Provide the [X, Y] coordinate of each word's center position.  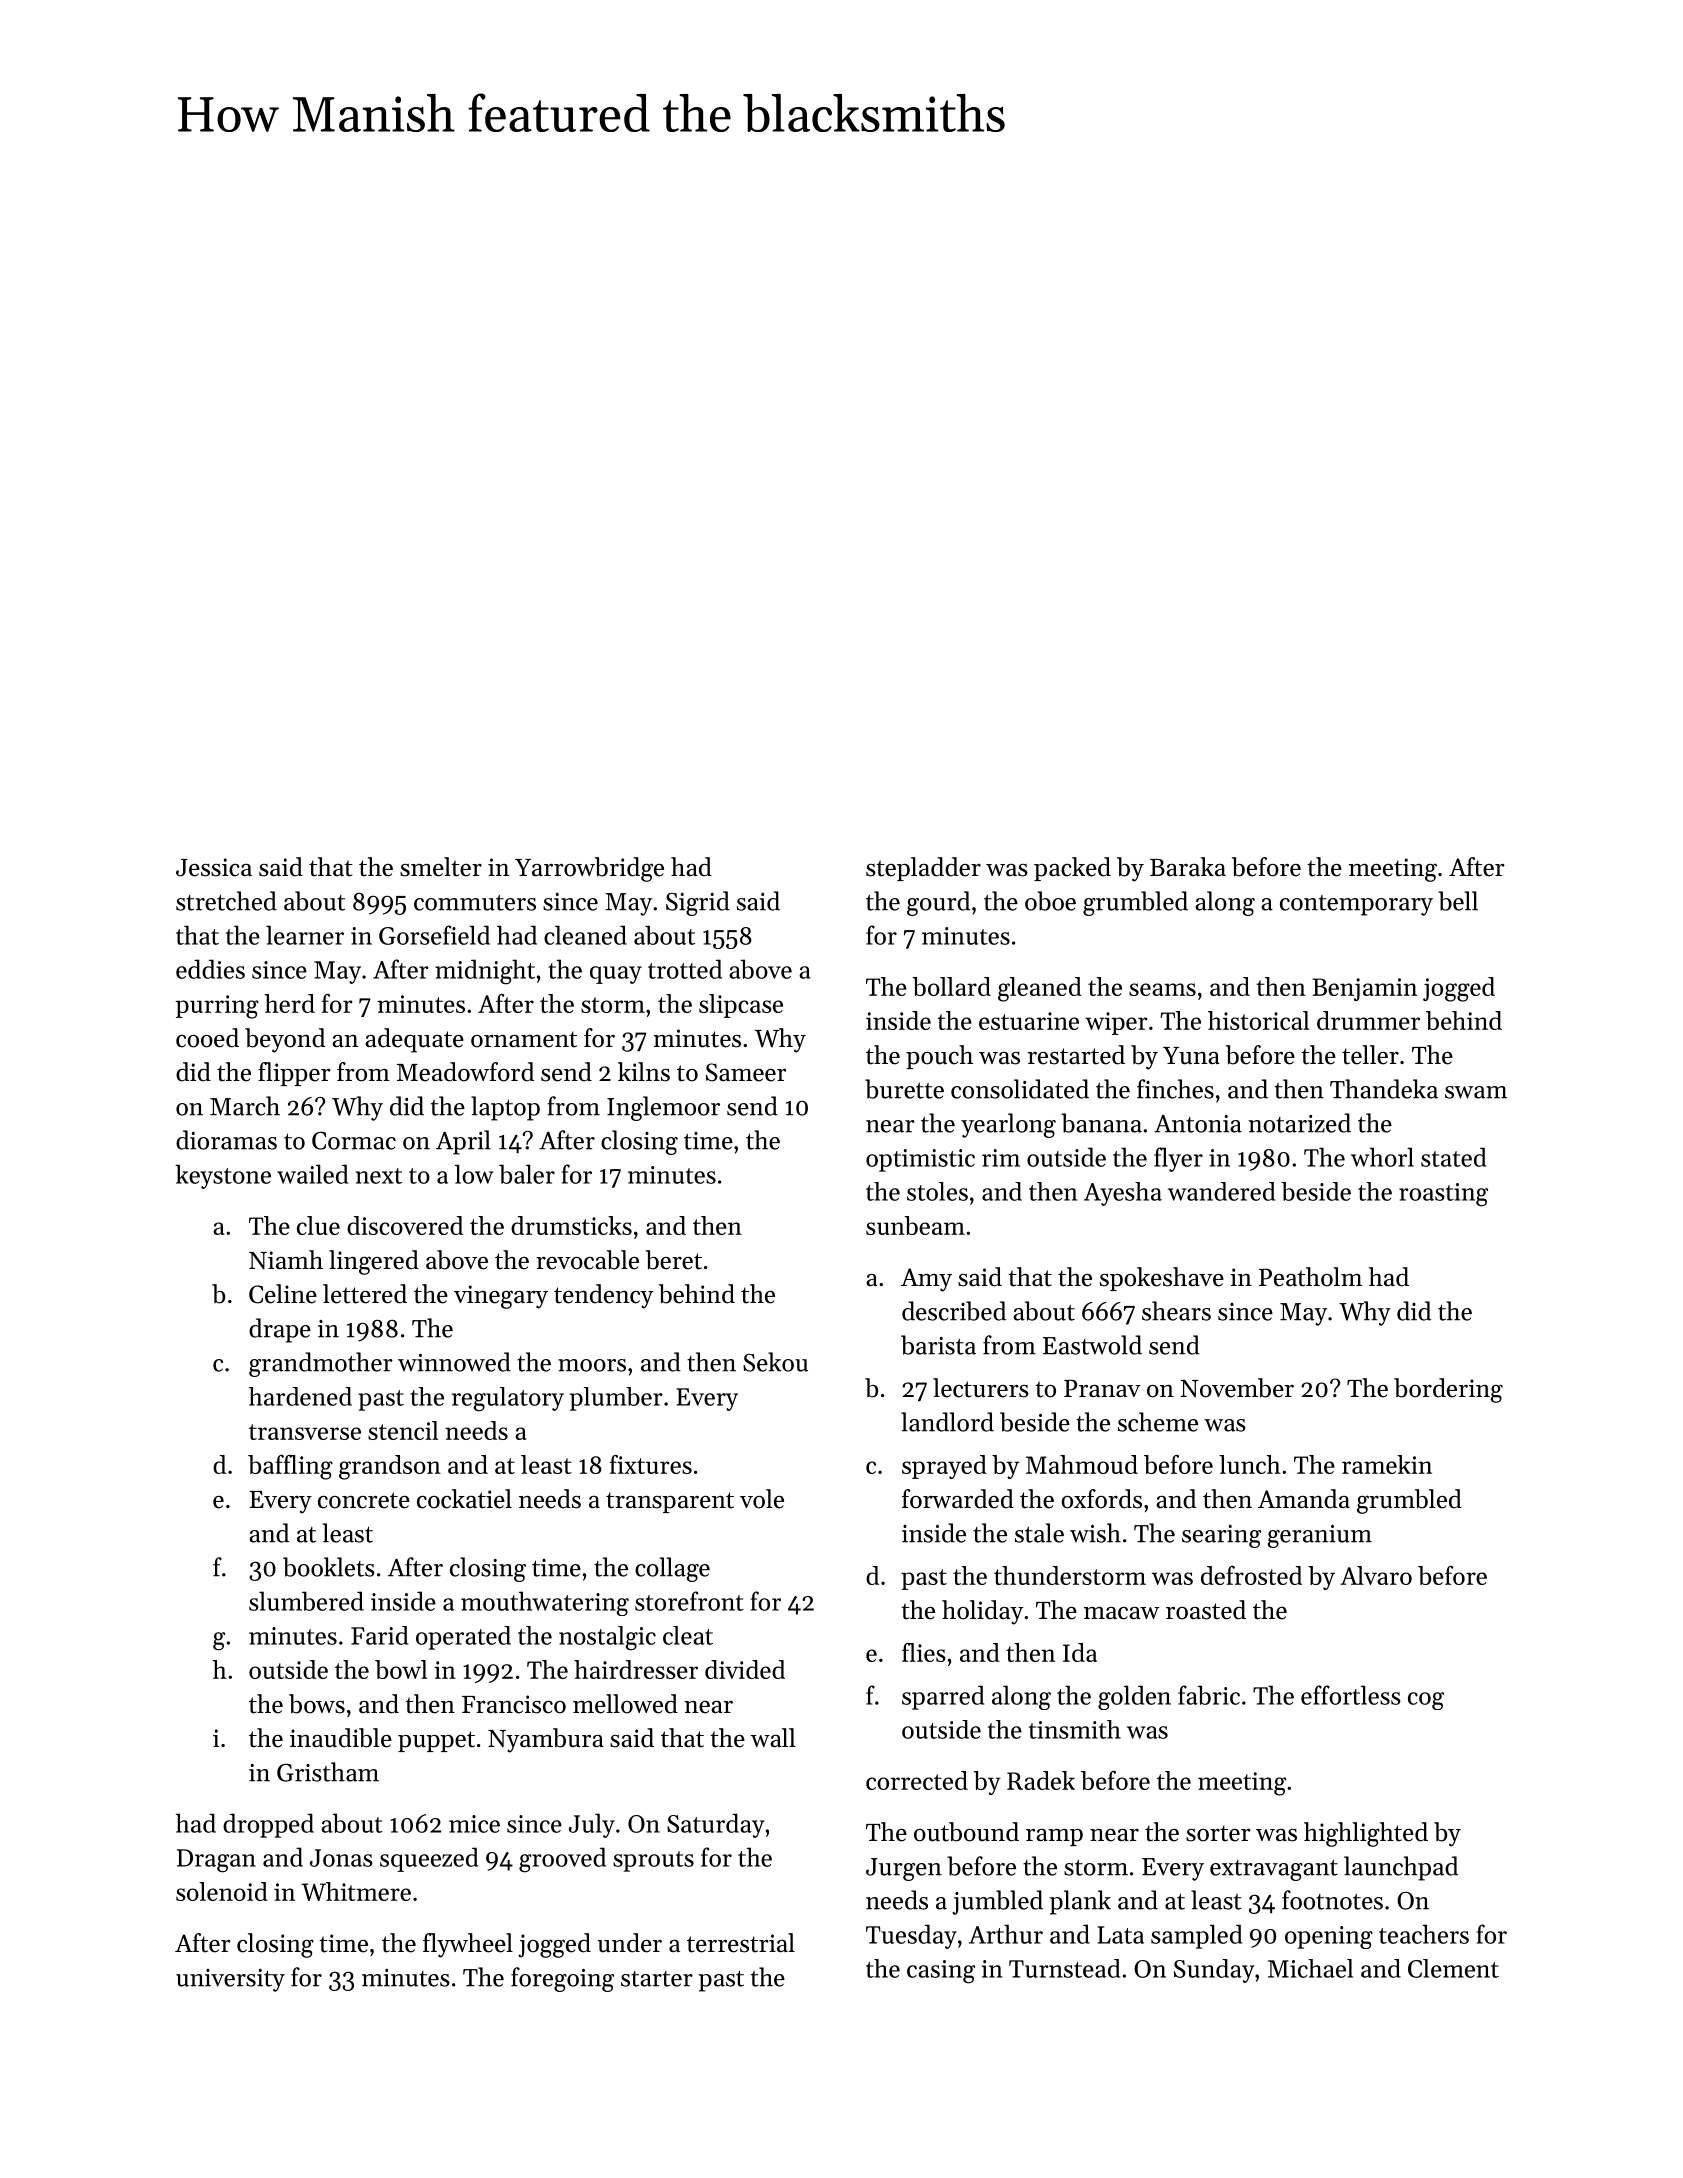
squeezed [429, 1859]
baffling [290, 1467]
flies [924, 1652]
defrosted [1251, 1575]
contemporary [1356, 905]
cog [1426, 1701]
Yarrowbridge [589, 869]
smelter [441, 867]
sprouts [653, 1861]
